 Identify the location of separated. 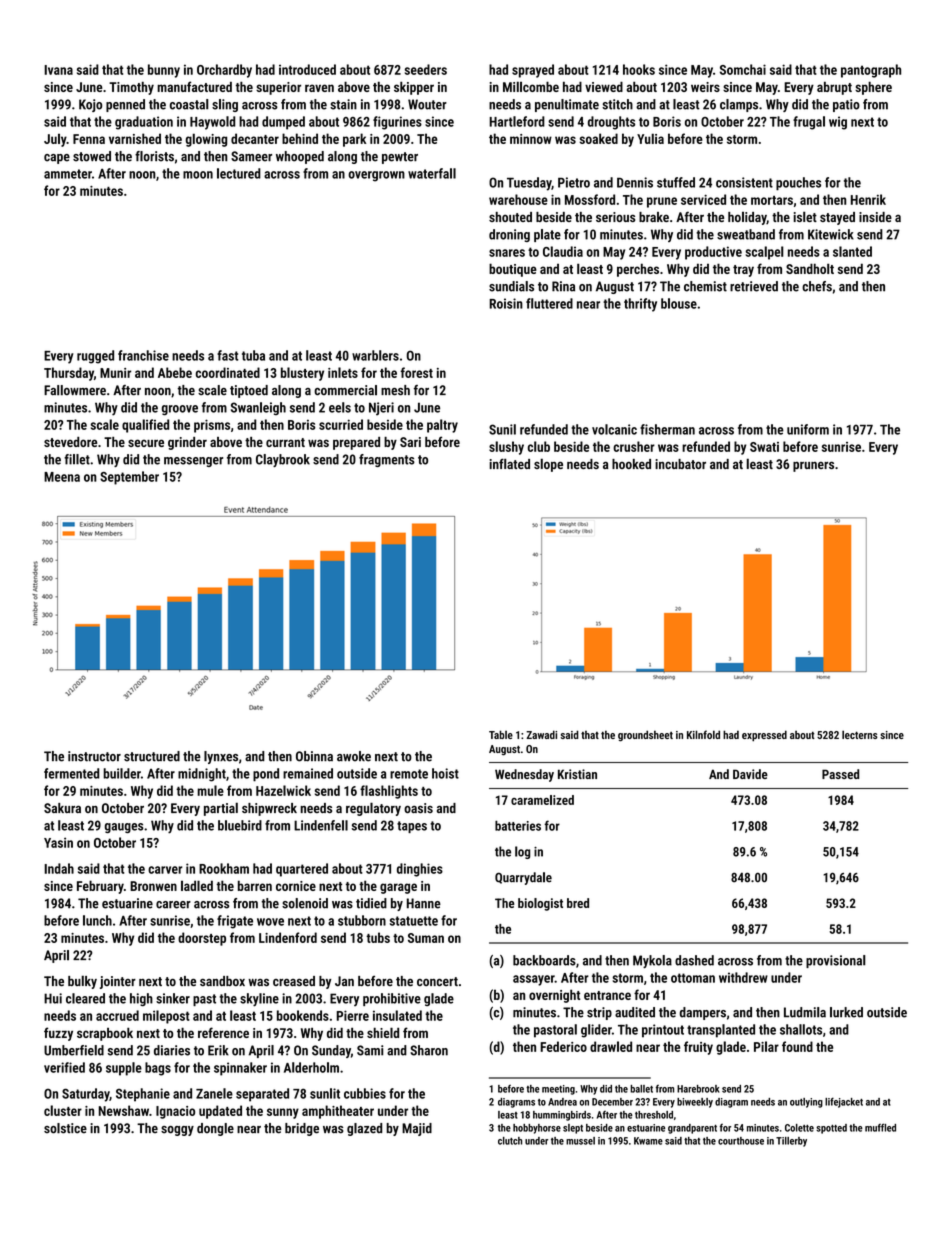
(262, 1095).
